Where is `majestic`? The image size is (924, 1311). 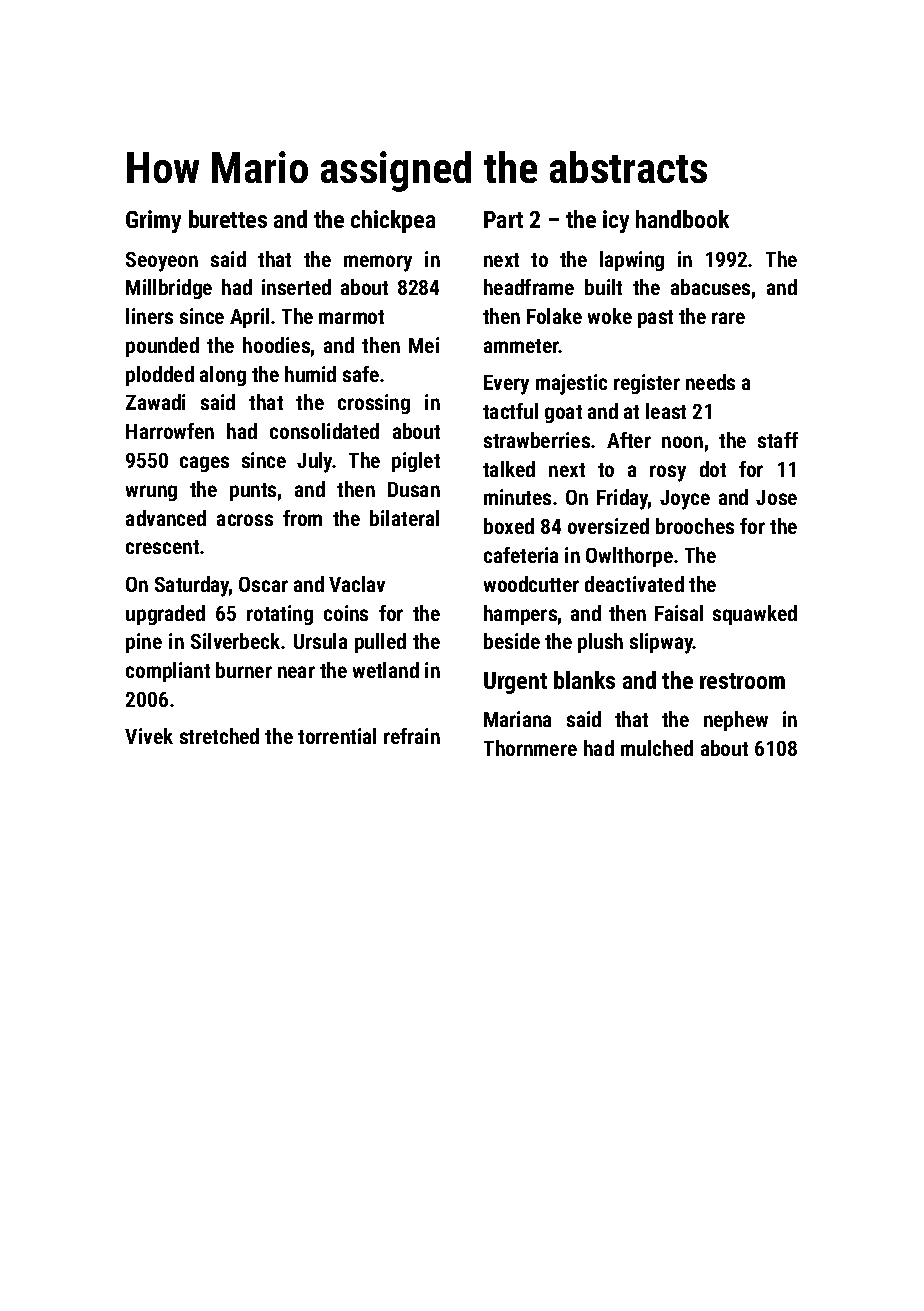
majestic is located at coordinates (571, 384).
